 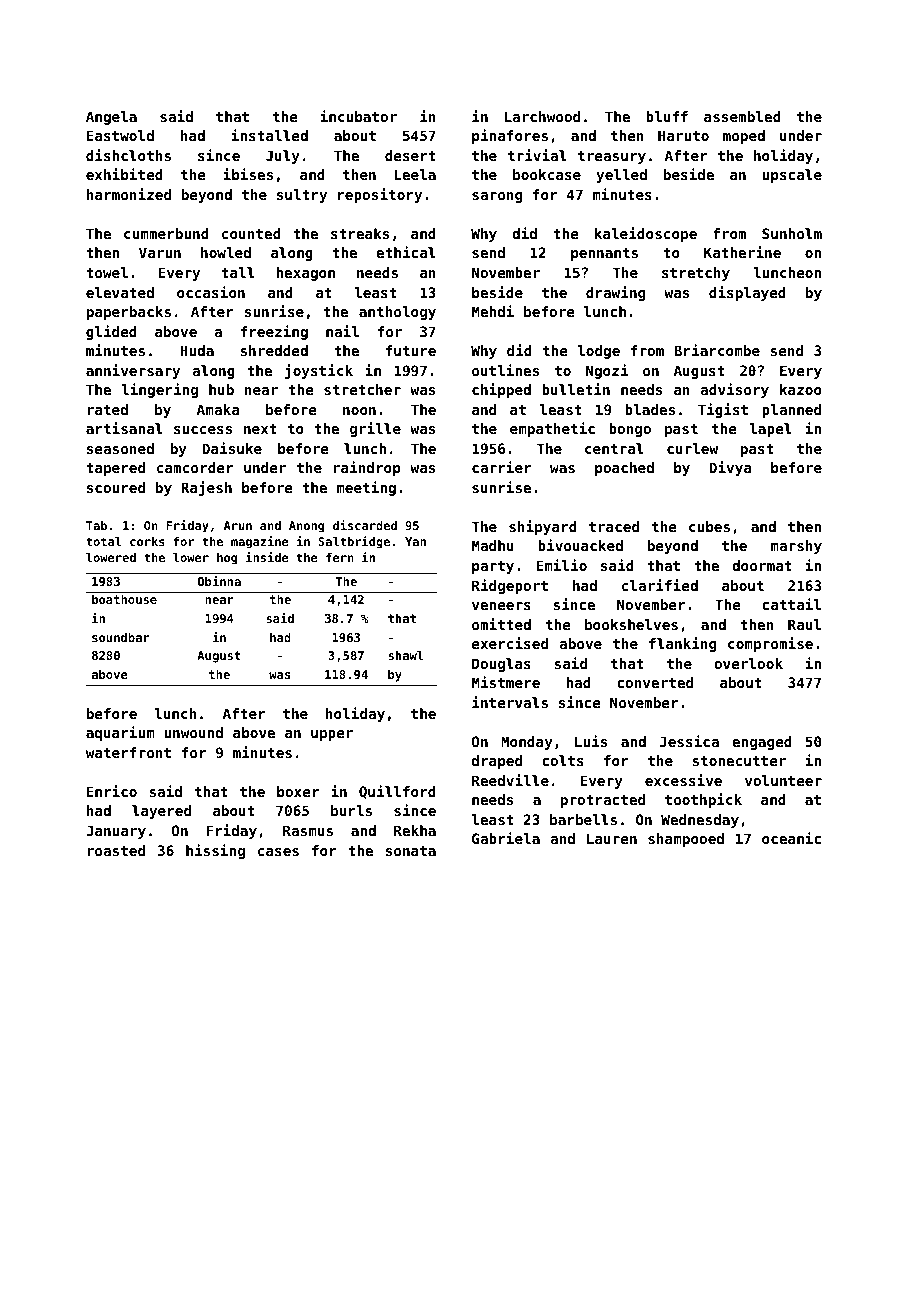 I want to click on assembled, so click(x=742, y=116).
